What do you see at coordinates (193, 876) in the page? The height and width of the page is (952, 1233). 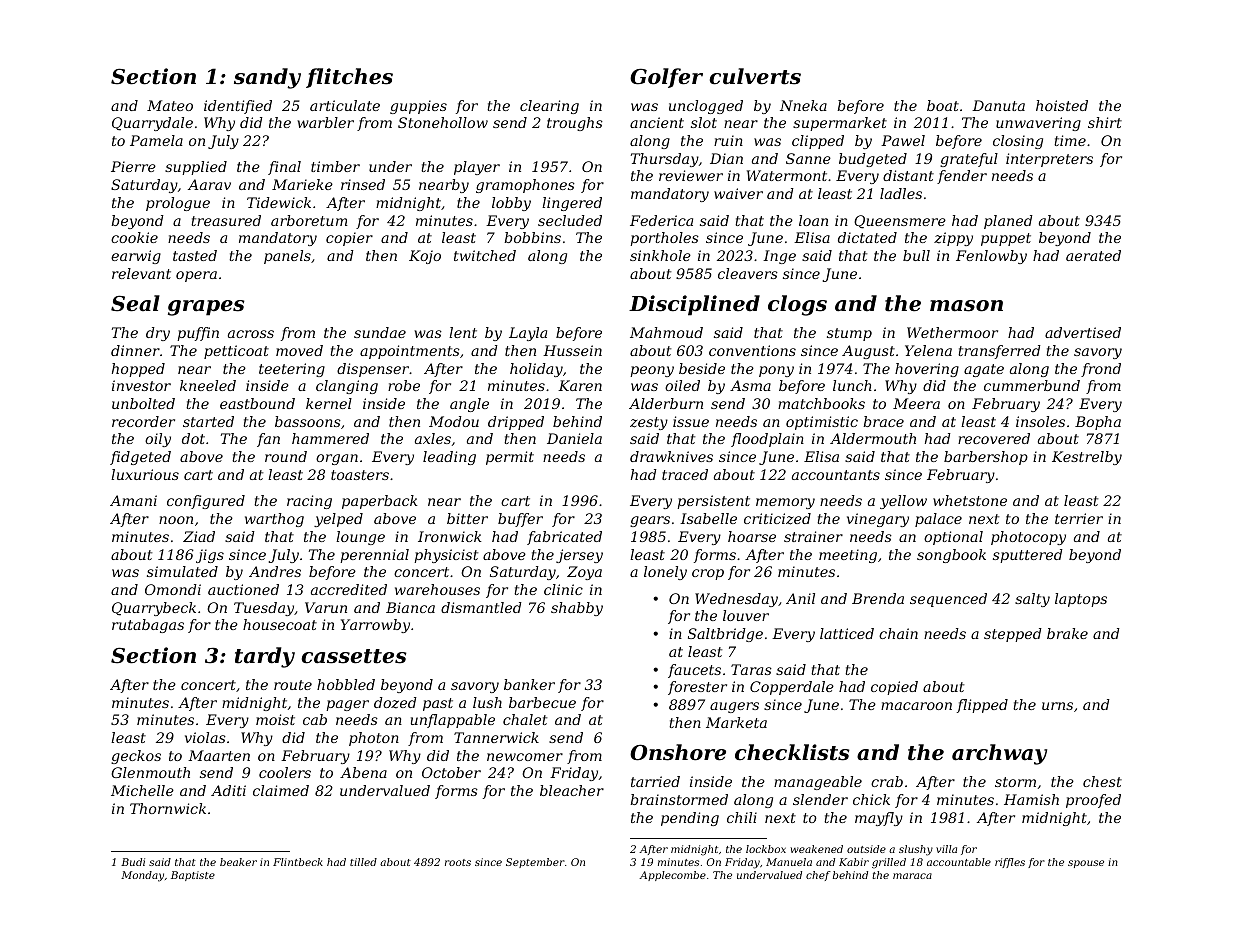 I see `Baptiste` at bounding box center [193, 876].
